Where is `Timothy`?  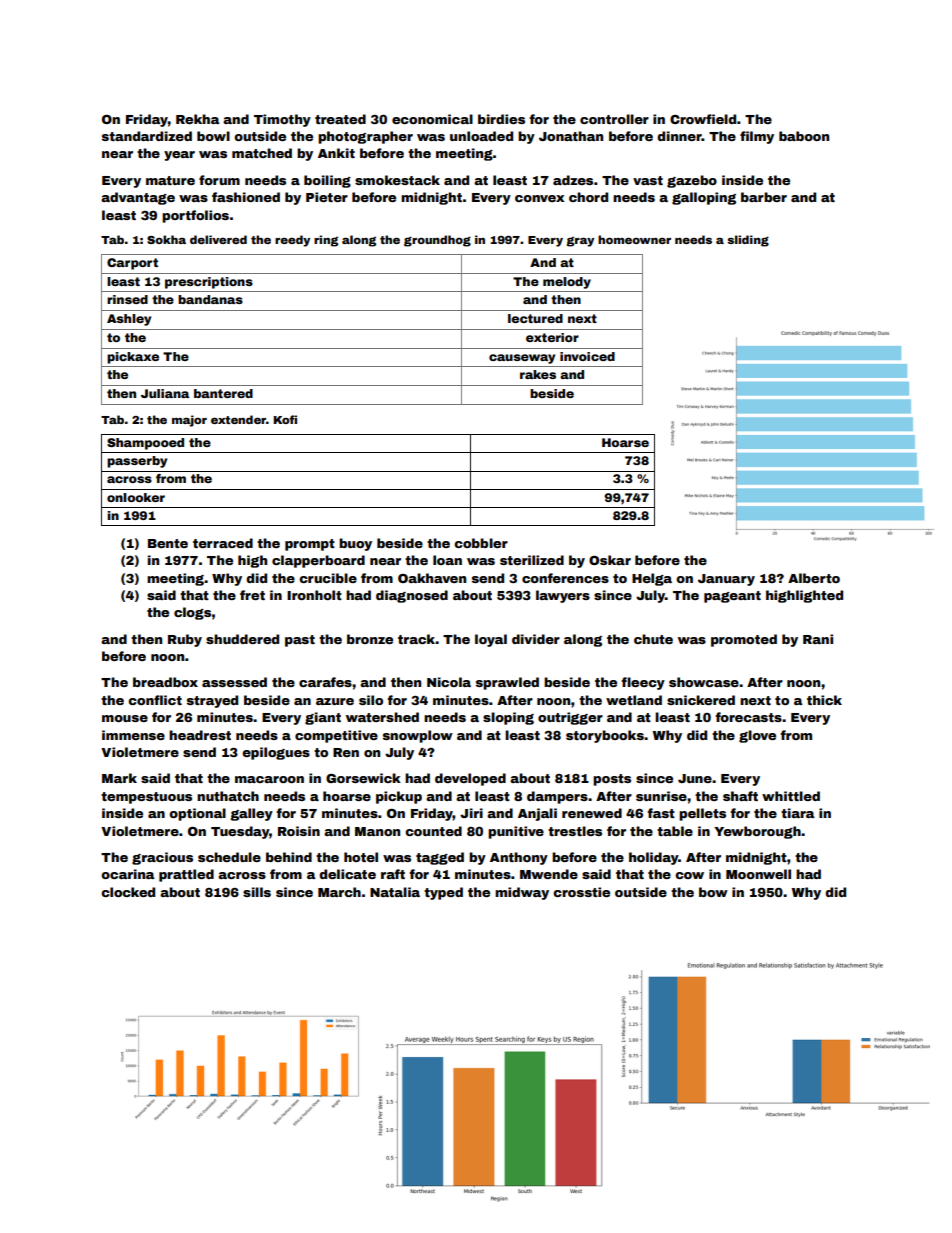 Timothy is located at coordinates (282, 120).
